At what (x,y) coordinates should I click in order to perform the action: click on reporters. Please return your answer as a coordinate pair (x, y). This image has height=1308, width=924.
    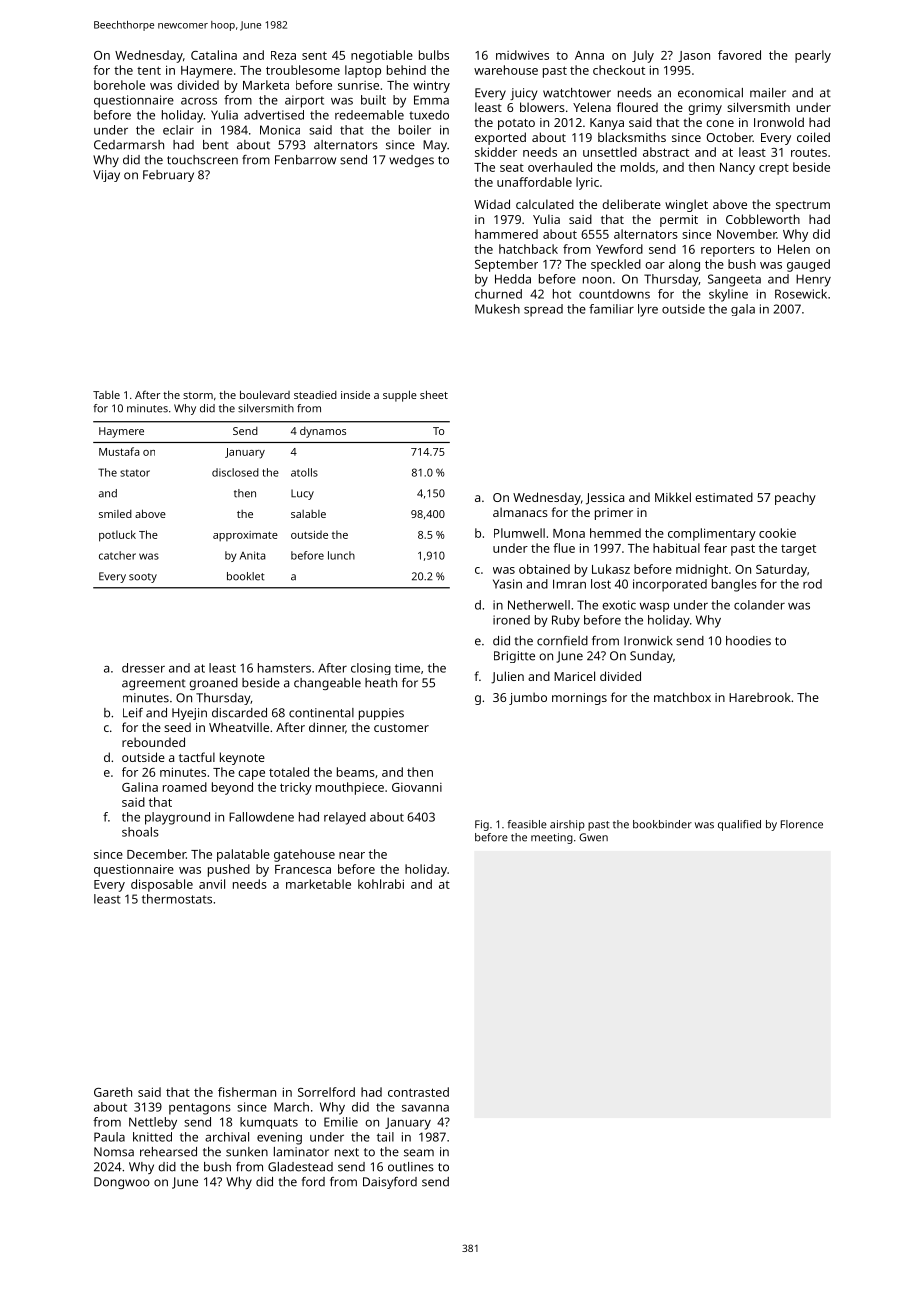
    Looking at the image, I should click on (728, 251).
